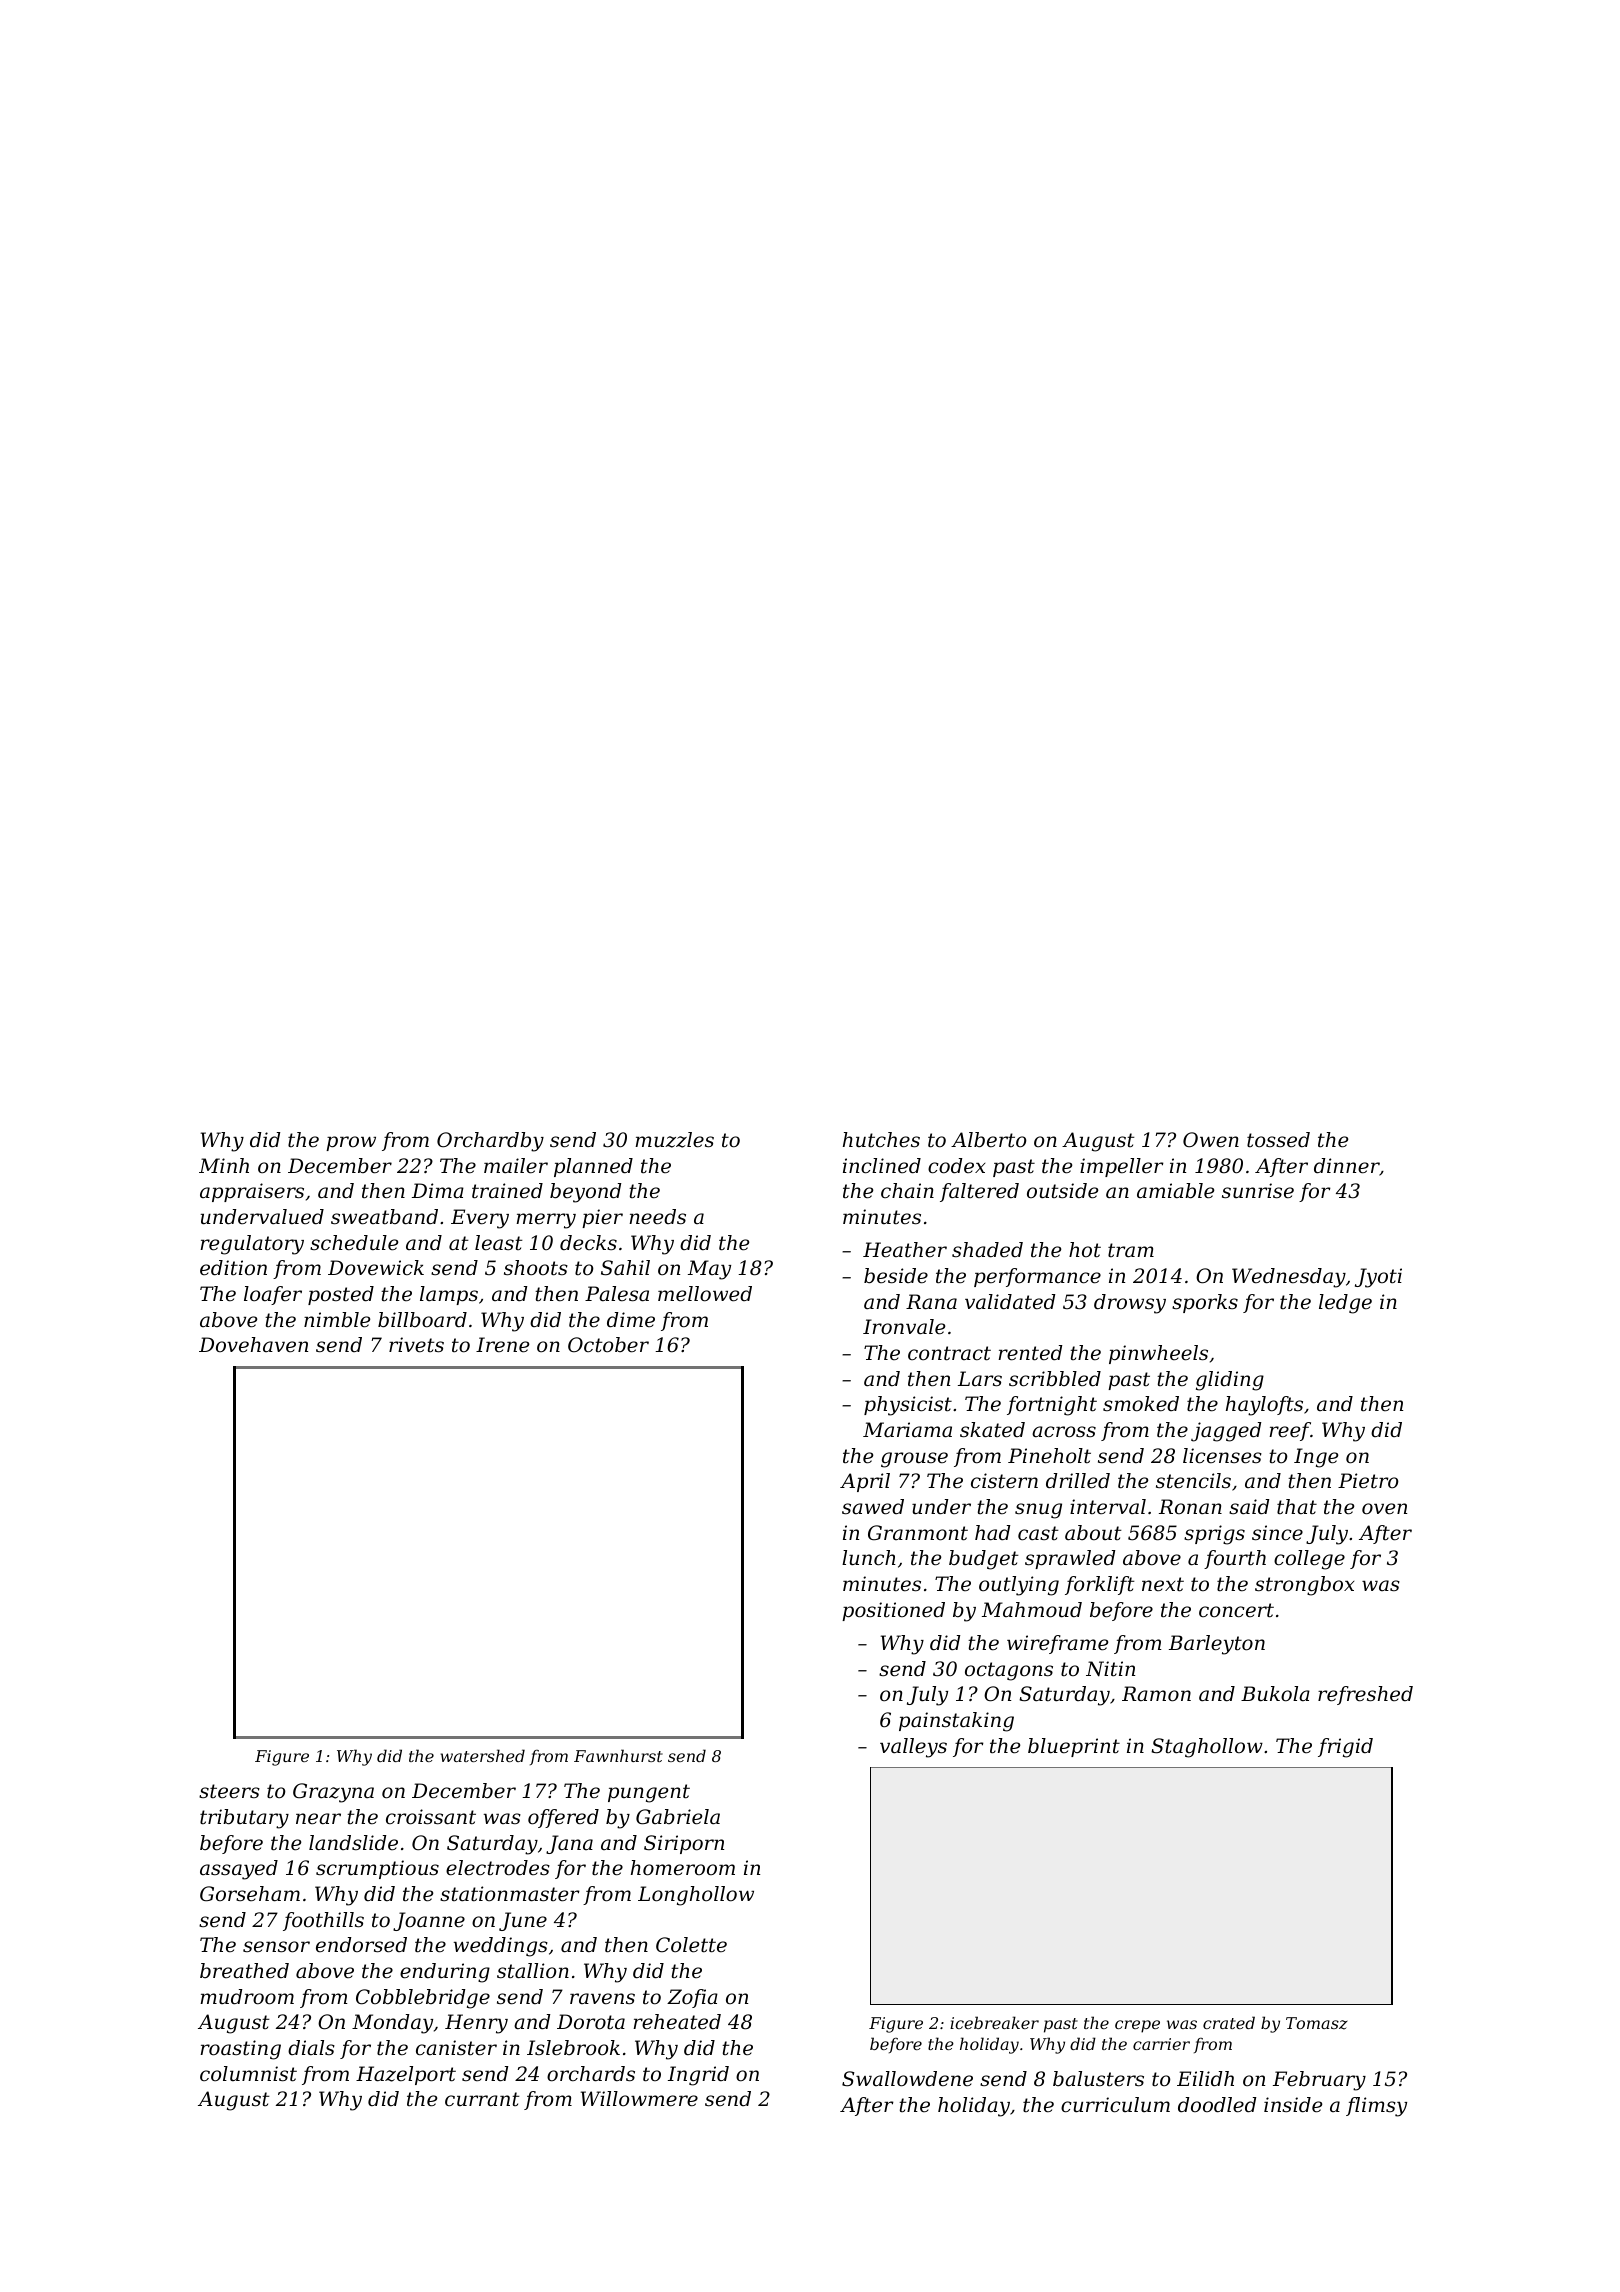  What do you see at coordinates (1175, 1191) in the image?
I see `amiable` at bounding box center [1175, 1191].
